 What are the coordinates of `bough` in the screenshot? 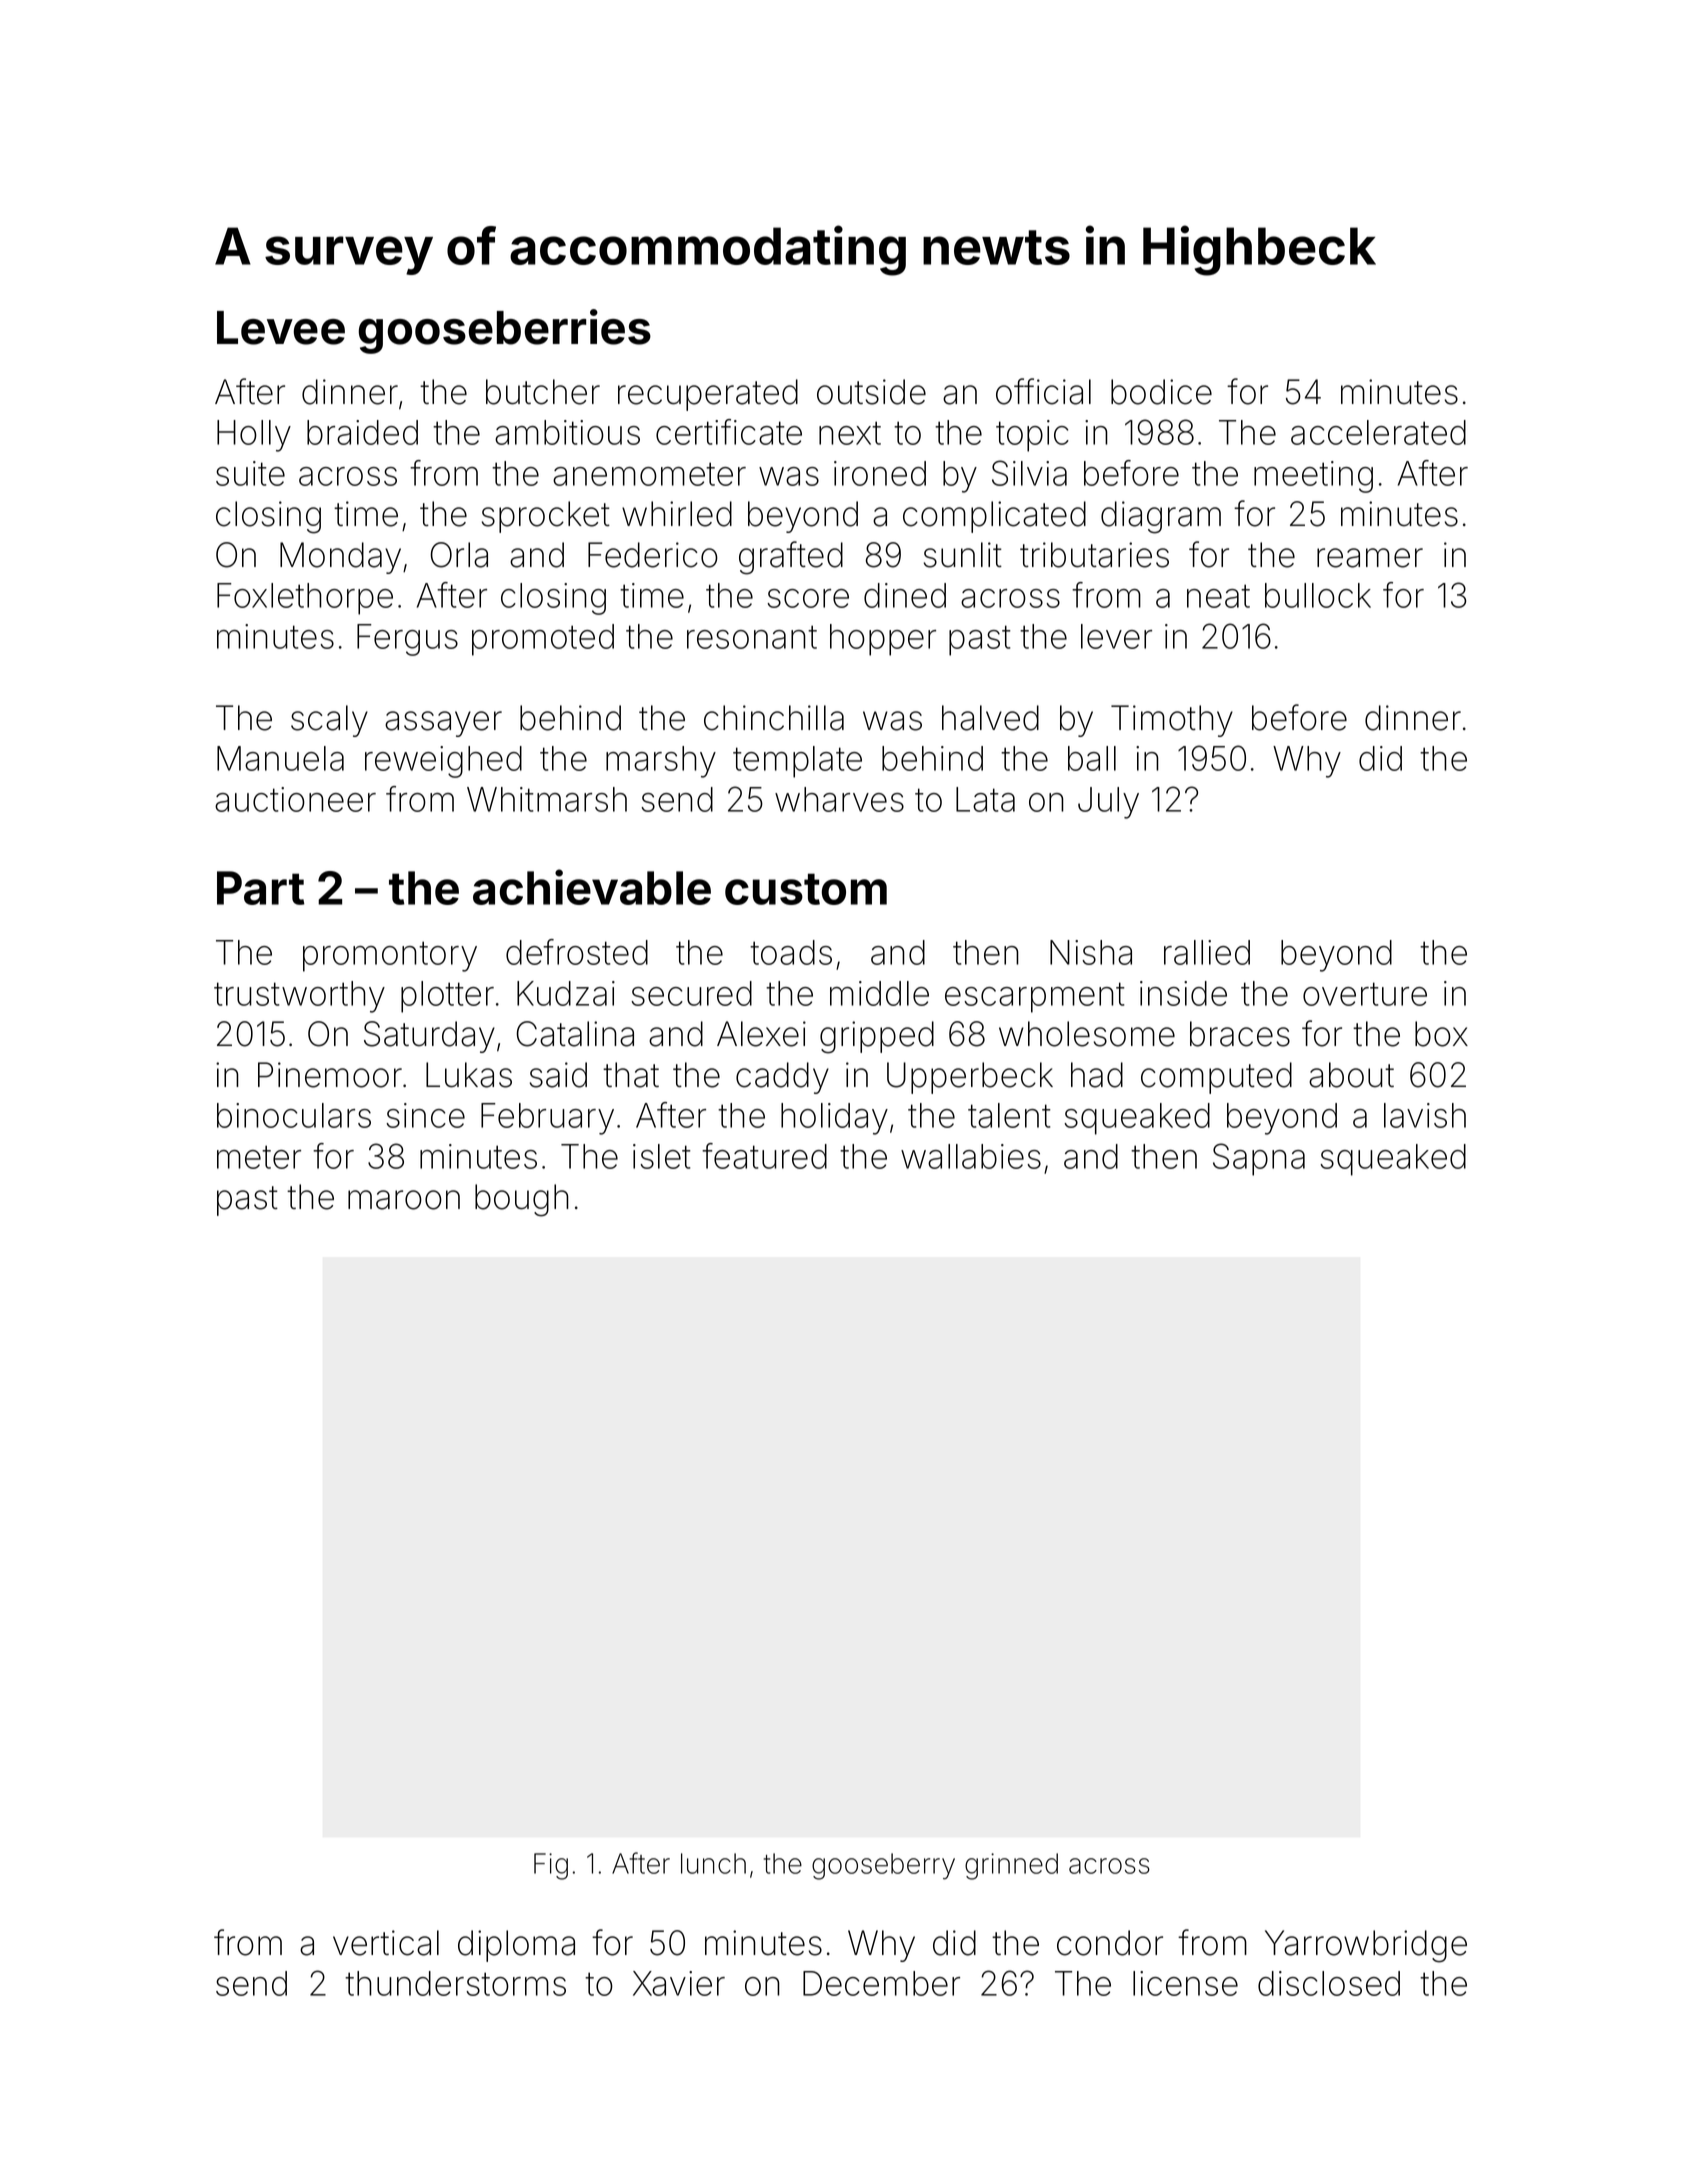 It's located at (521, 1200).
